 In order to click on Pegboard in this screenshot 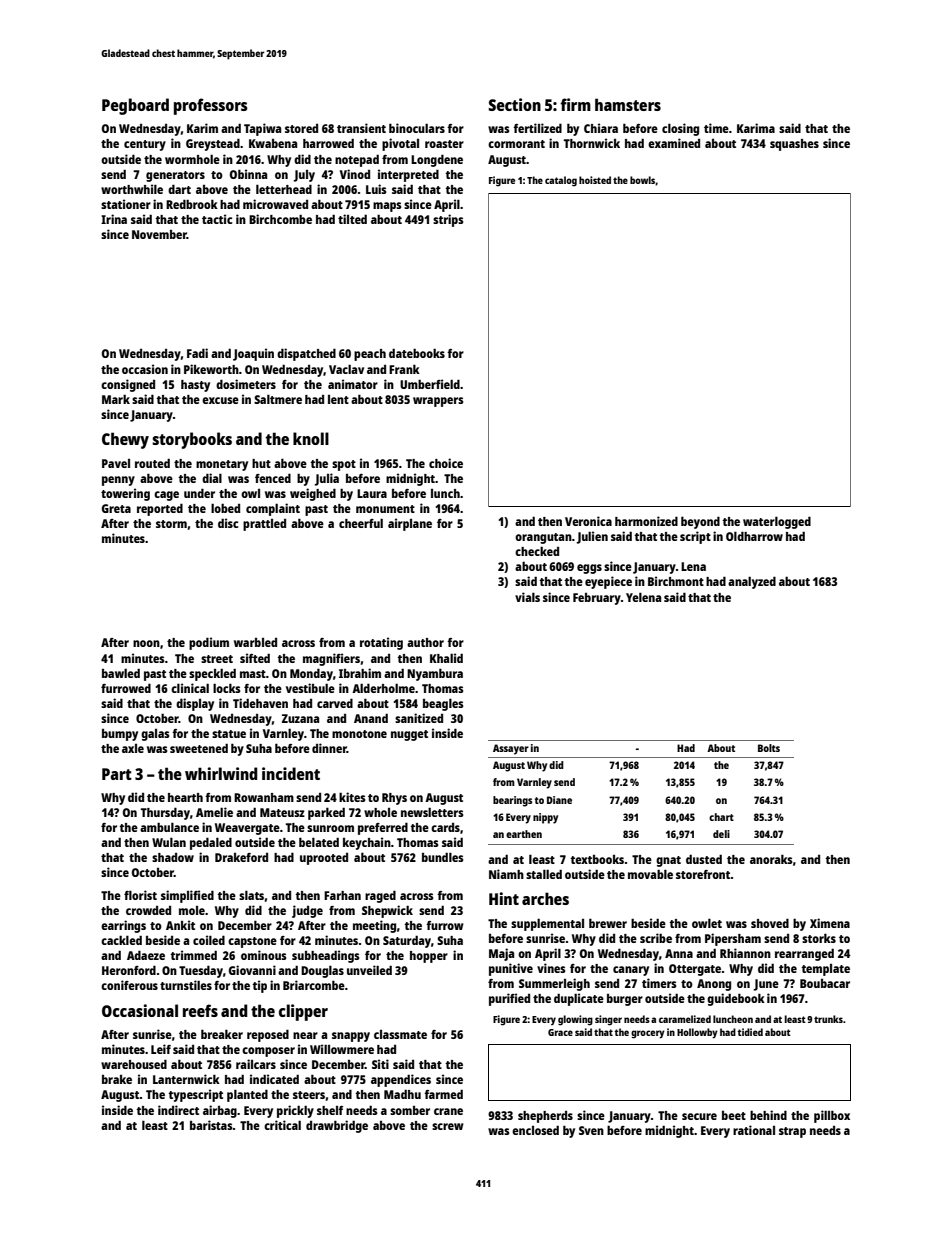, I will do `click(135, 106)`.
